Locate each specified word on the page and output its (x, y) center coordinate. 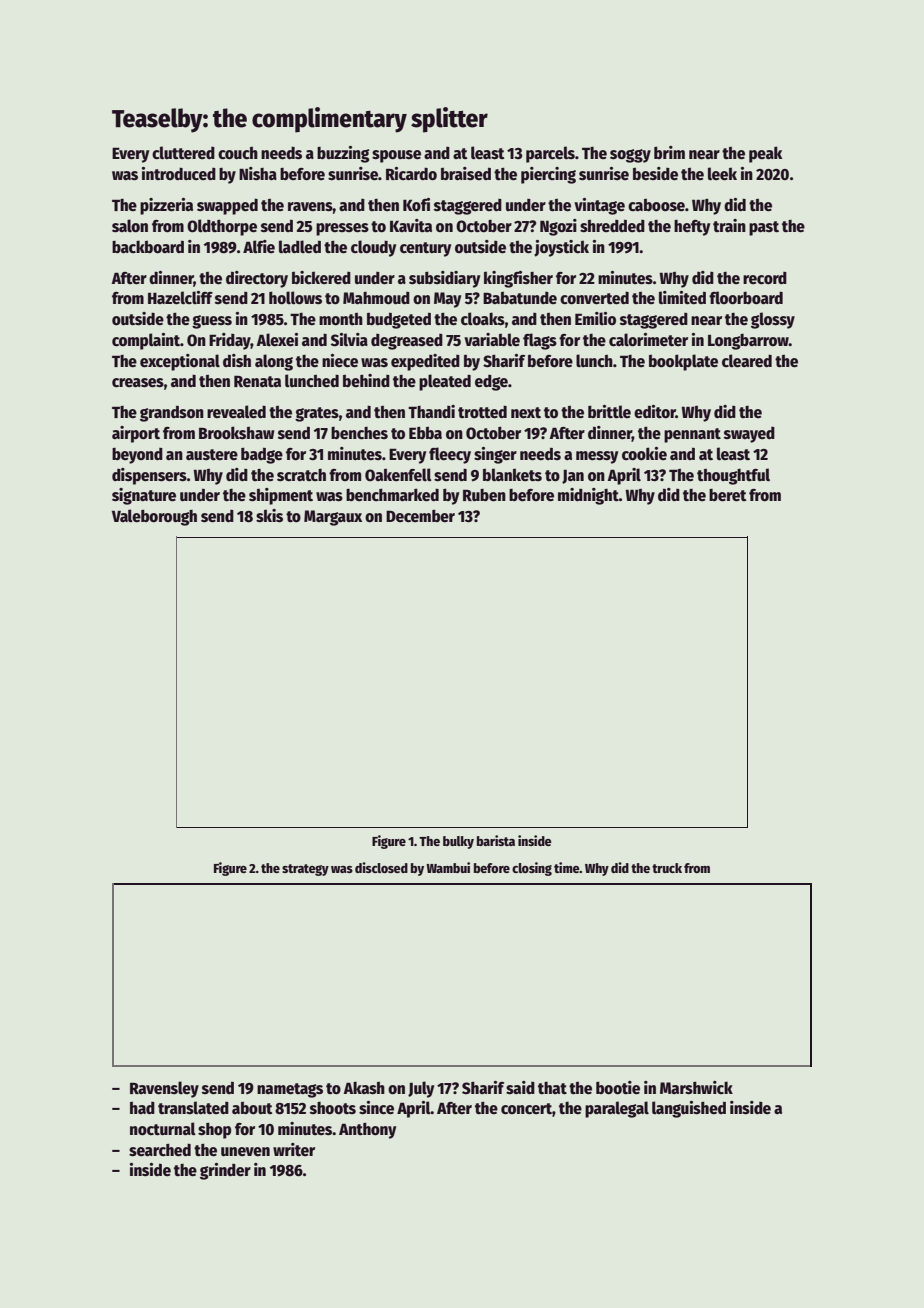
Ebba (425, 432)
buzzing (343, 154)
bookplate (683, 362)
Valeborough (154, 517)
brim (669, 152)
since (376, 1108)
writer (294, 1149)
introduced (179, 173)
